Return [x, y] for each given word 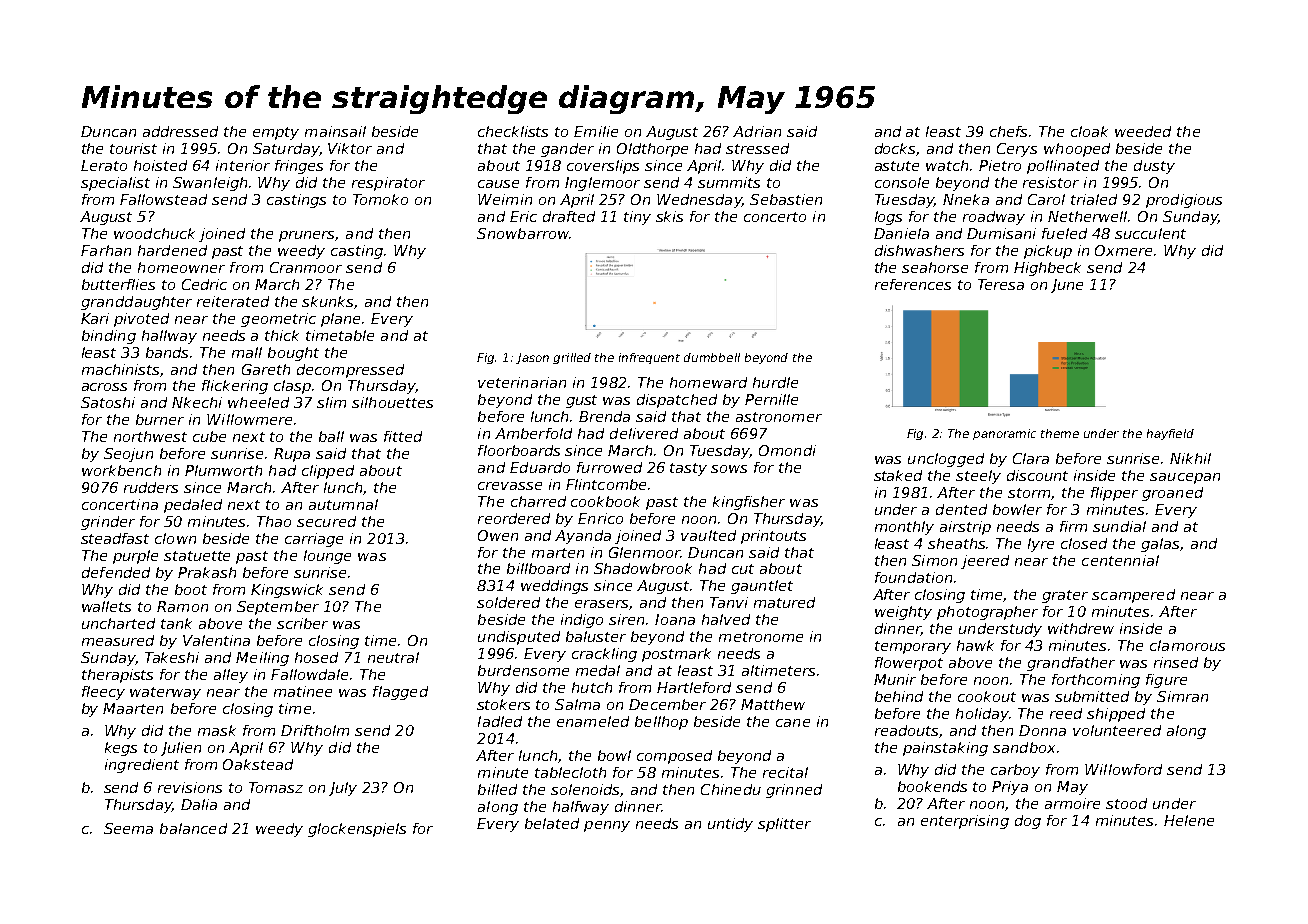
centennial [1120, 560]
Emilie [596, 131]
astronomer [779, 417]
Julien [181, 749]
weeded [1143, 131]
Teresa [1001, 284]
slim [331, 402]
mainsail [335, 131]
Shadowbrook [643, 568]
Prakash [207, 572]
